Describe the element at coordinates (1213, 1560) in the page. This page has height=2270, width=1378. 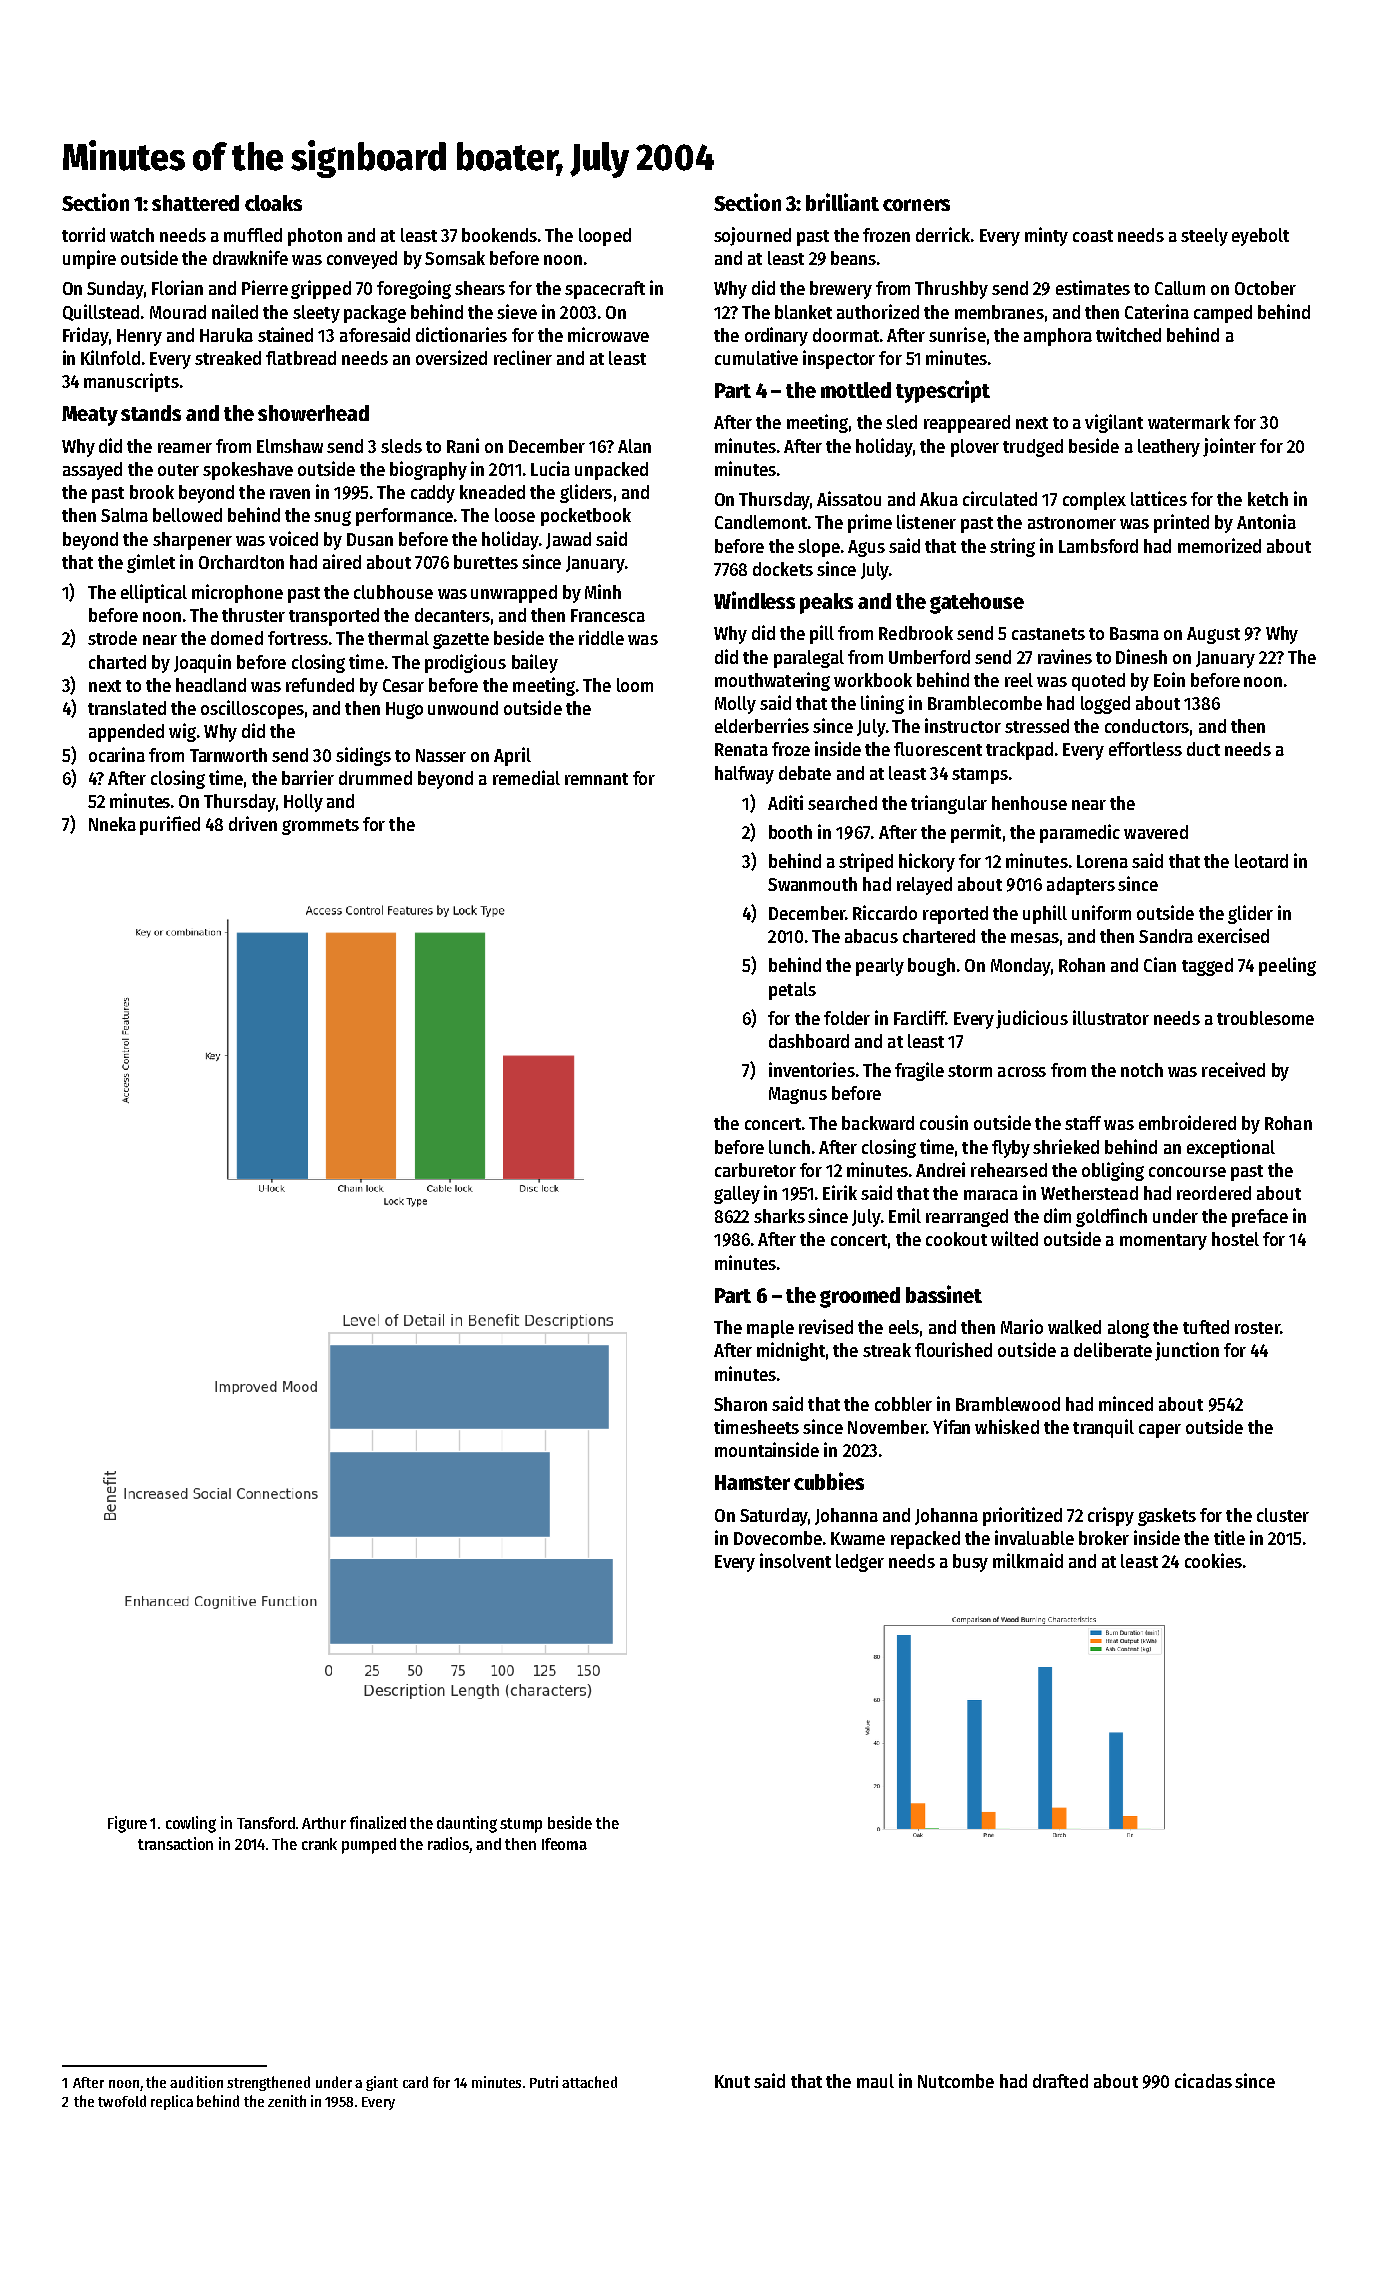
I see `cookies` at that location.
